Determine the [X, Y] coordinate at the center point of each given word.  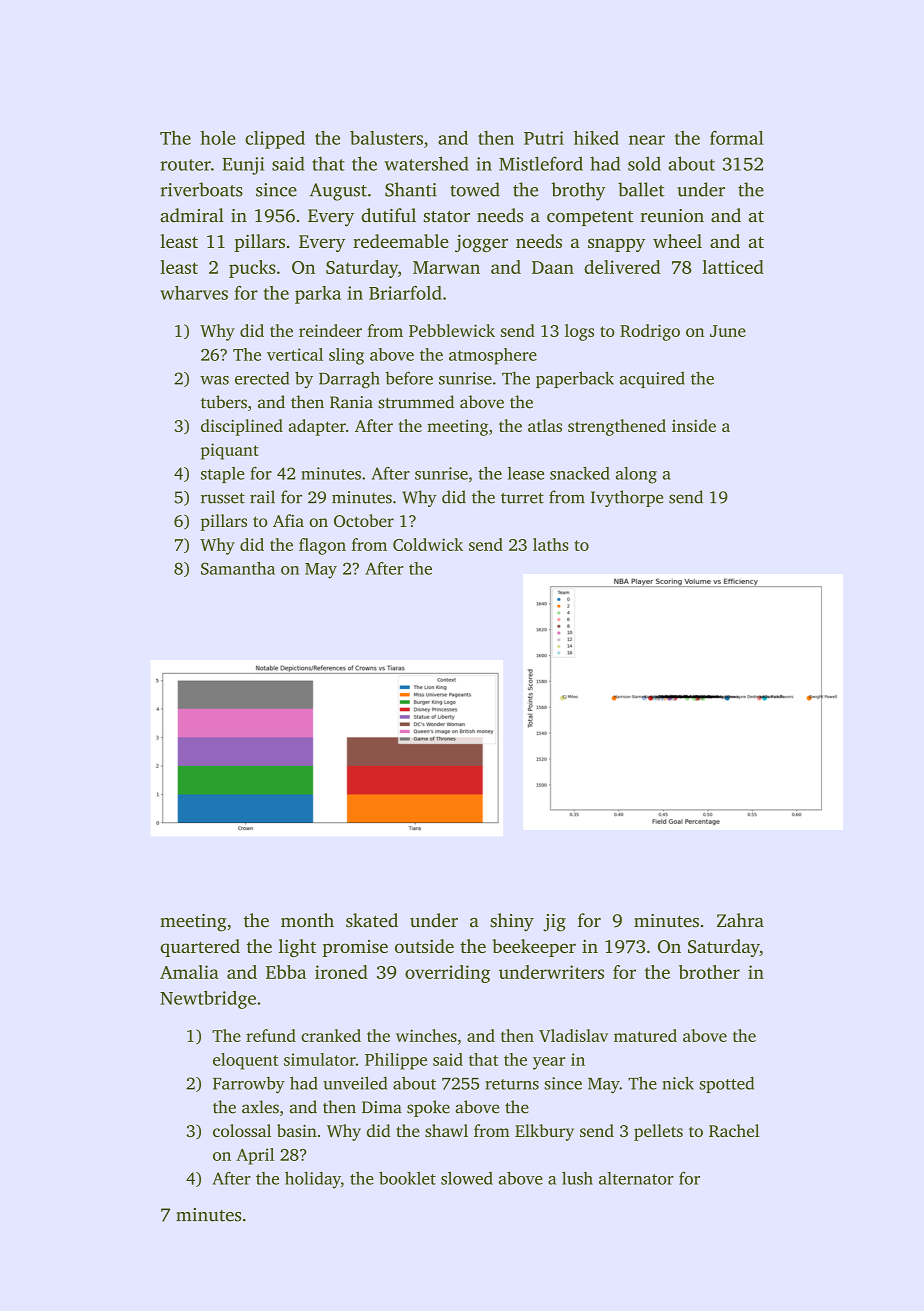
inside [694, 425]
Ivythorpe [627, 498]
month [307, 920]
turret [522, 498]
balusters [386, 138]
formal [737, 138]
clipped [275, 140]
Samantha [238, 568]
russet [223, 498]
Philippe [396, 1061]
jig [554, 923]
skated [372, 920]
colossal [242, 1130]
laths [551, 544]
